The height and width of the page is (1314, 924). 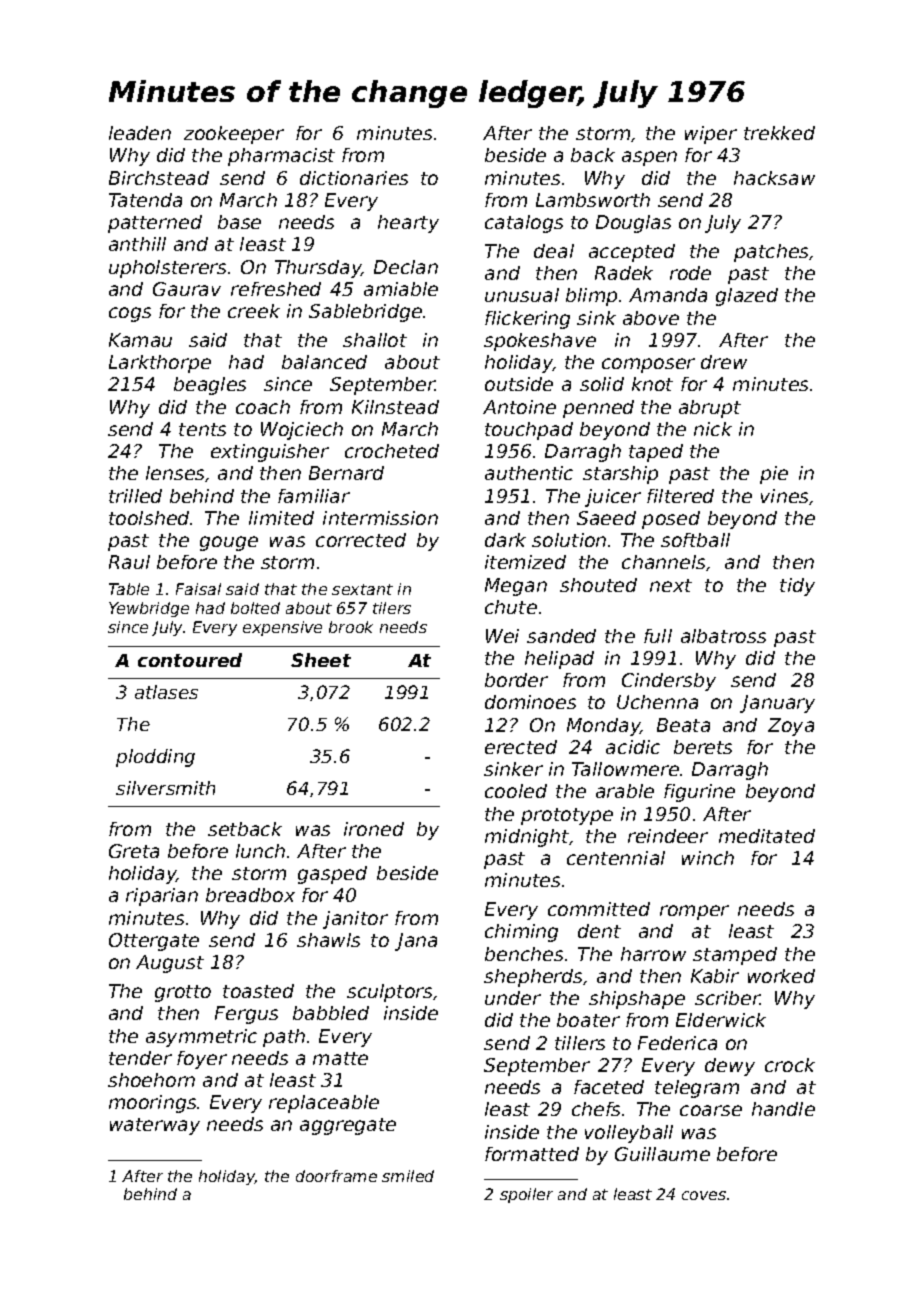 What do you see at coordinates (392, 608) in the page?
I see `tilers` at bounding box center [392, 608].
